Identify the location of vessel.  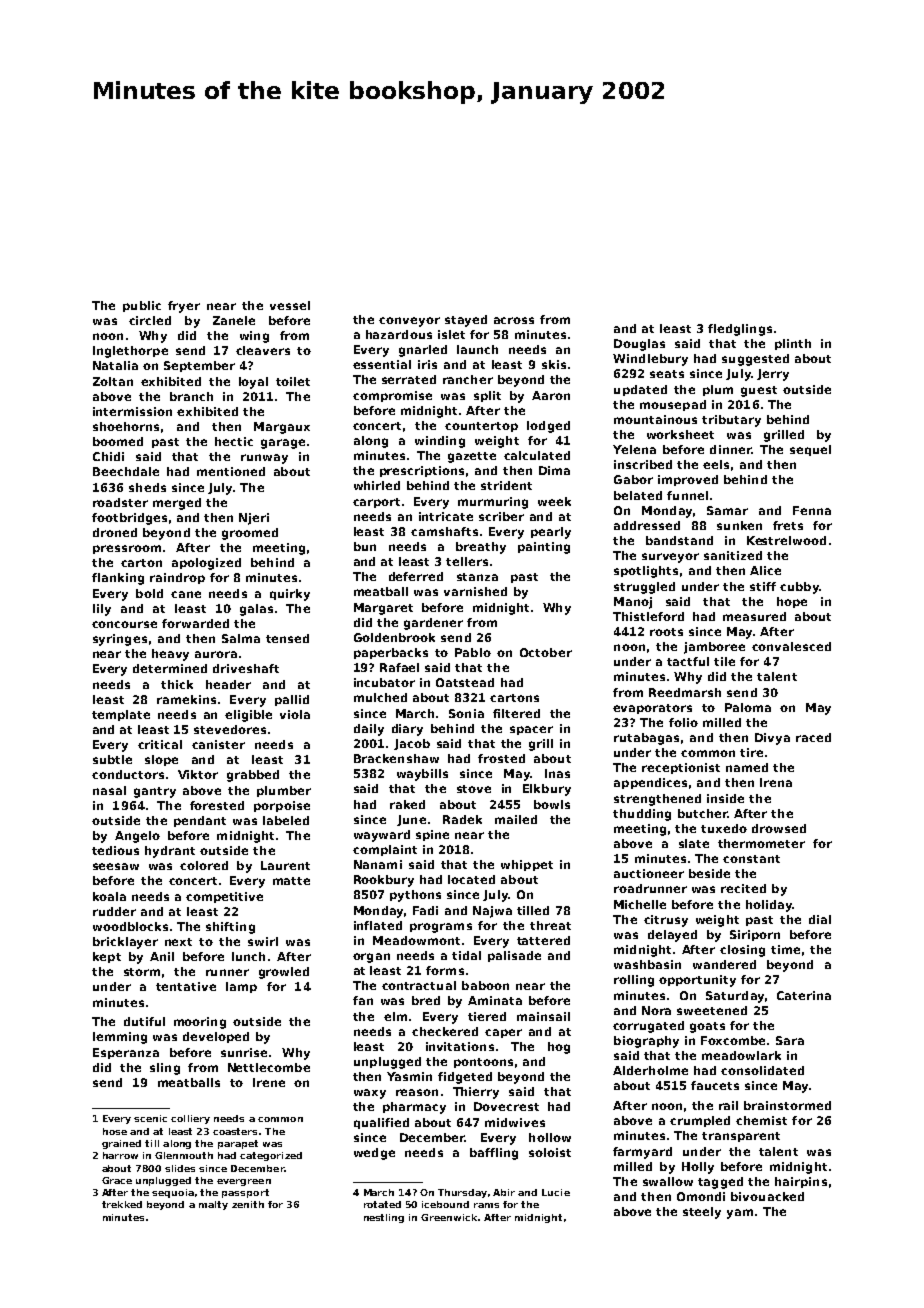
(290, 305).
